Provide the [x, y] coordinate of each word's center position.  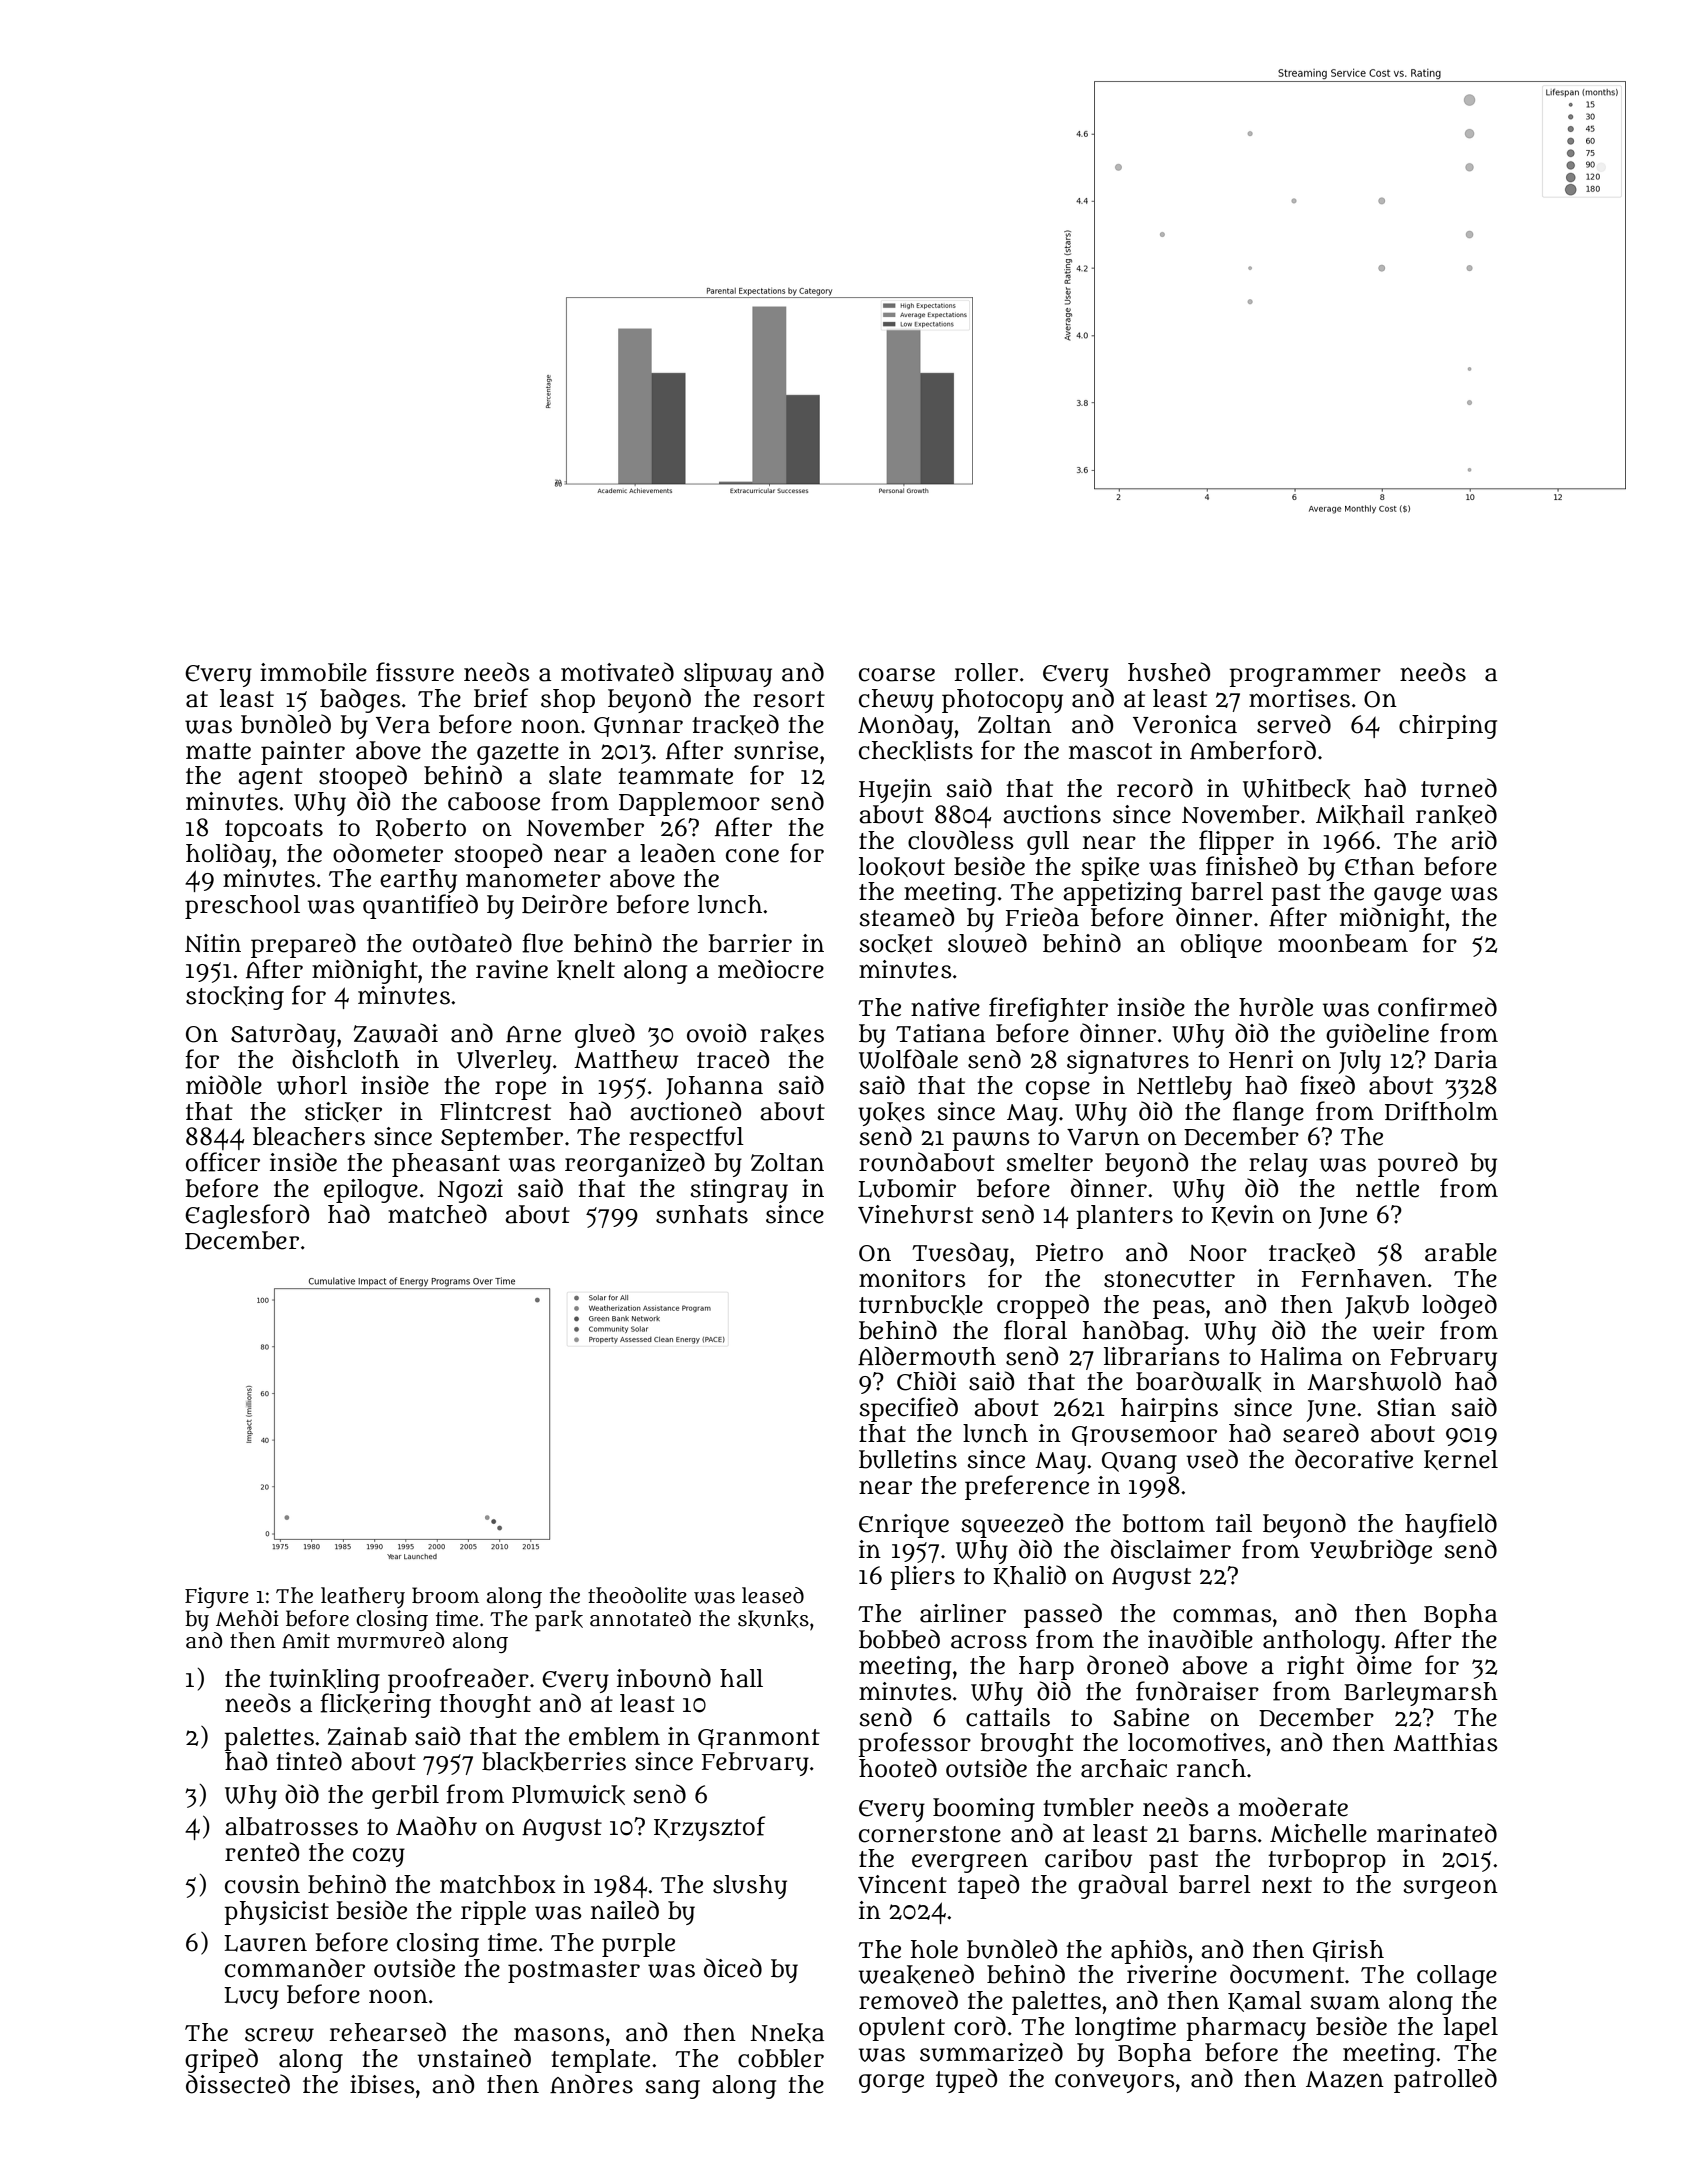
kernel [1461, 1460]
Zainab [367, 1736]
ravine [512, 969]
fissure [415, 672]
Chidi [926, 1381]
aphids [1149, 1951]
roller [986, 672]
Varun [1103, 1137]
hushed [1169, 672]
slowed [987, 943]
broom [445, 1595]
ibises [382, 2084]
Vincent [902, 1884]
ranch [1211, 1768]
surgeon [1450, 1889]
